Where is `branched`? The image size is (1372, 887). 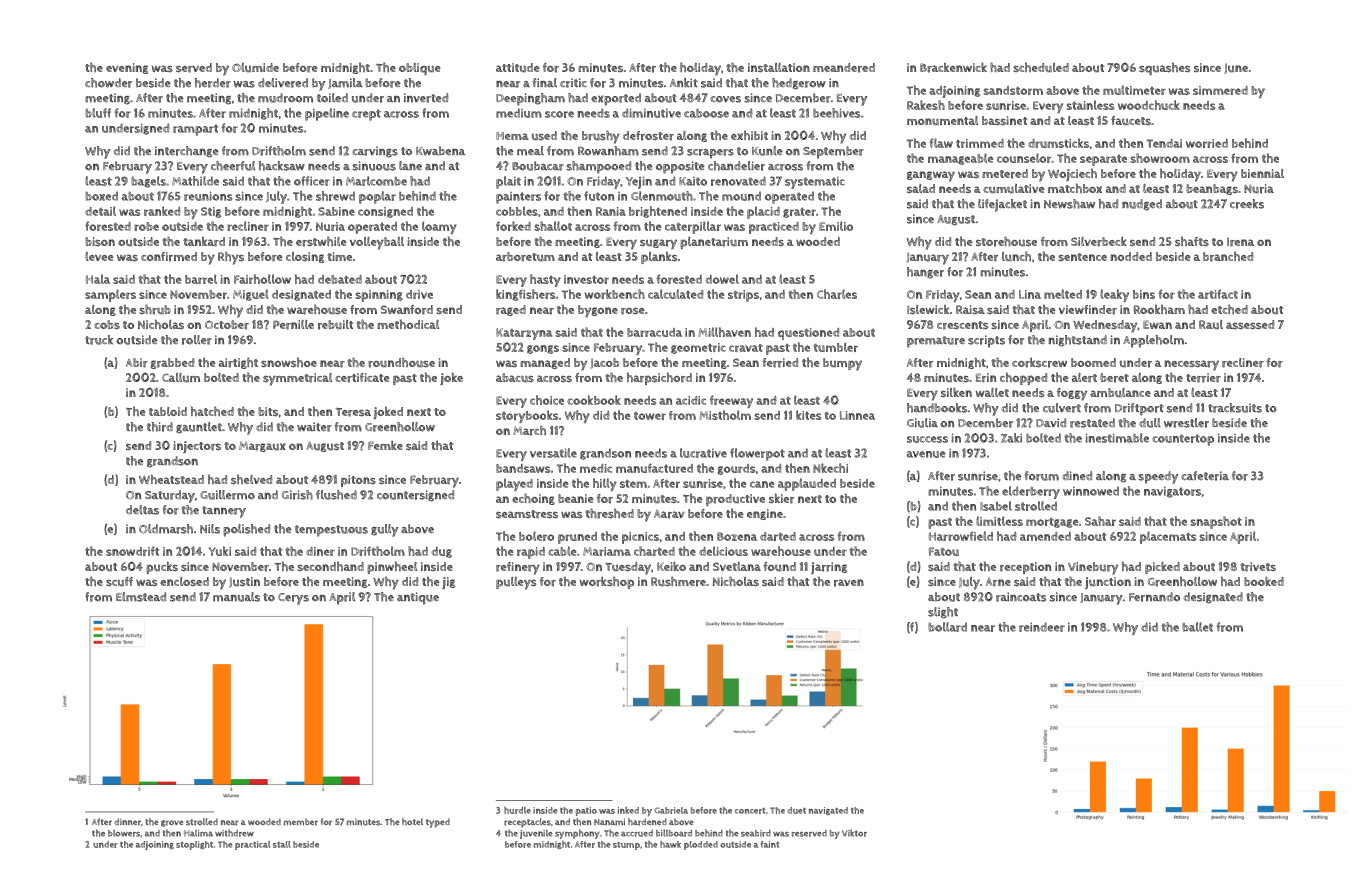 branched is located at coordinates (1228, 256).
